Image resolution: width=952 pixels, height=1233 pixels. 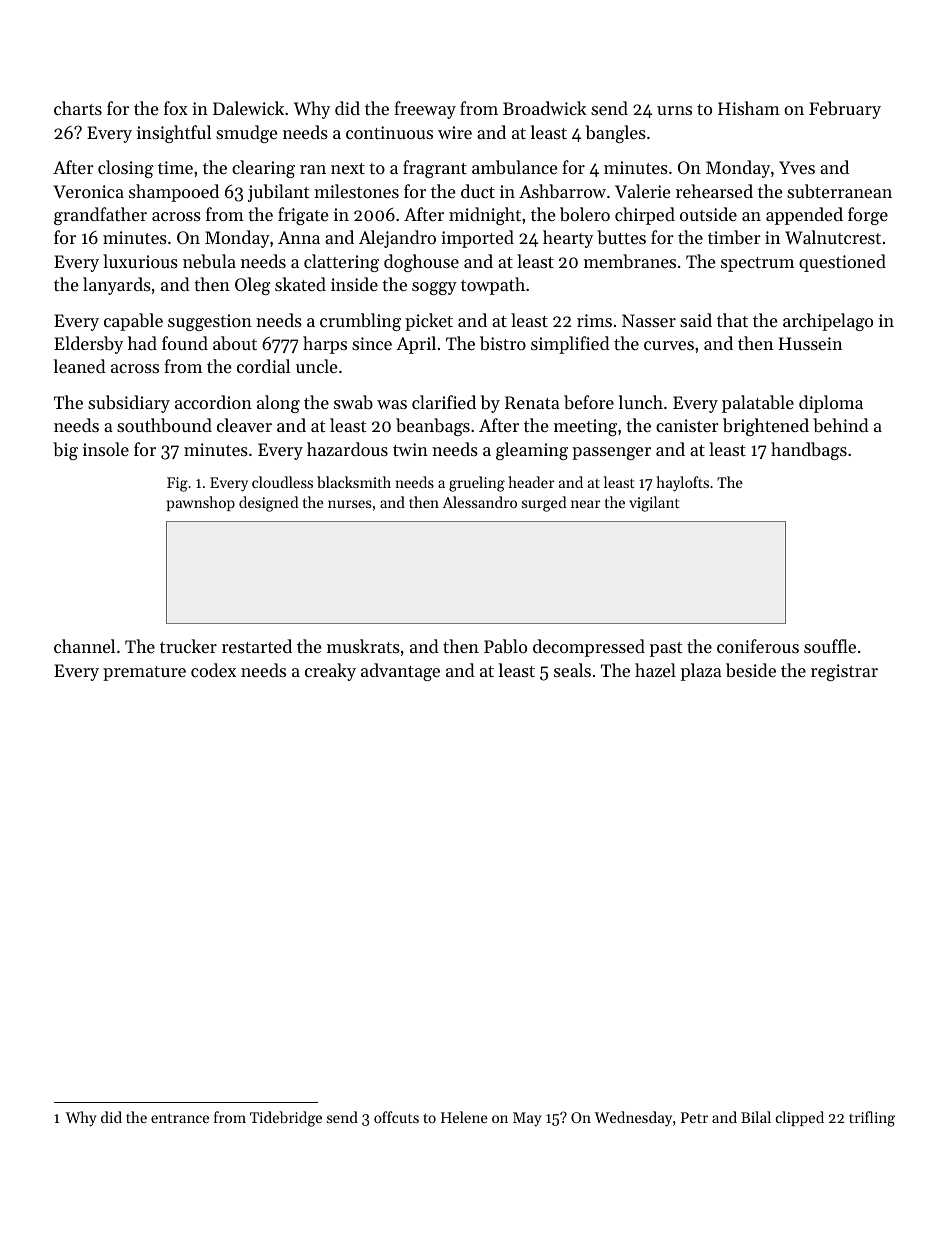 What do you see at coordinates (589, 648) in the image?
I see `decompressed` at bounding box center [589, 648].
